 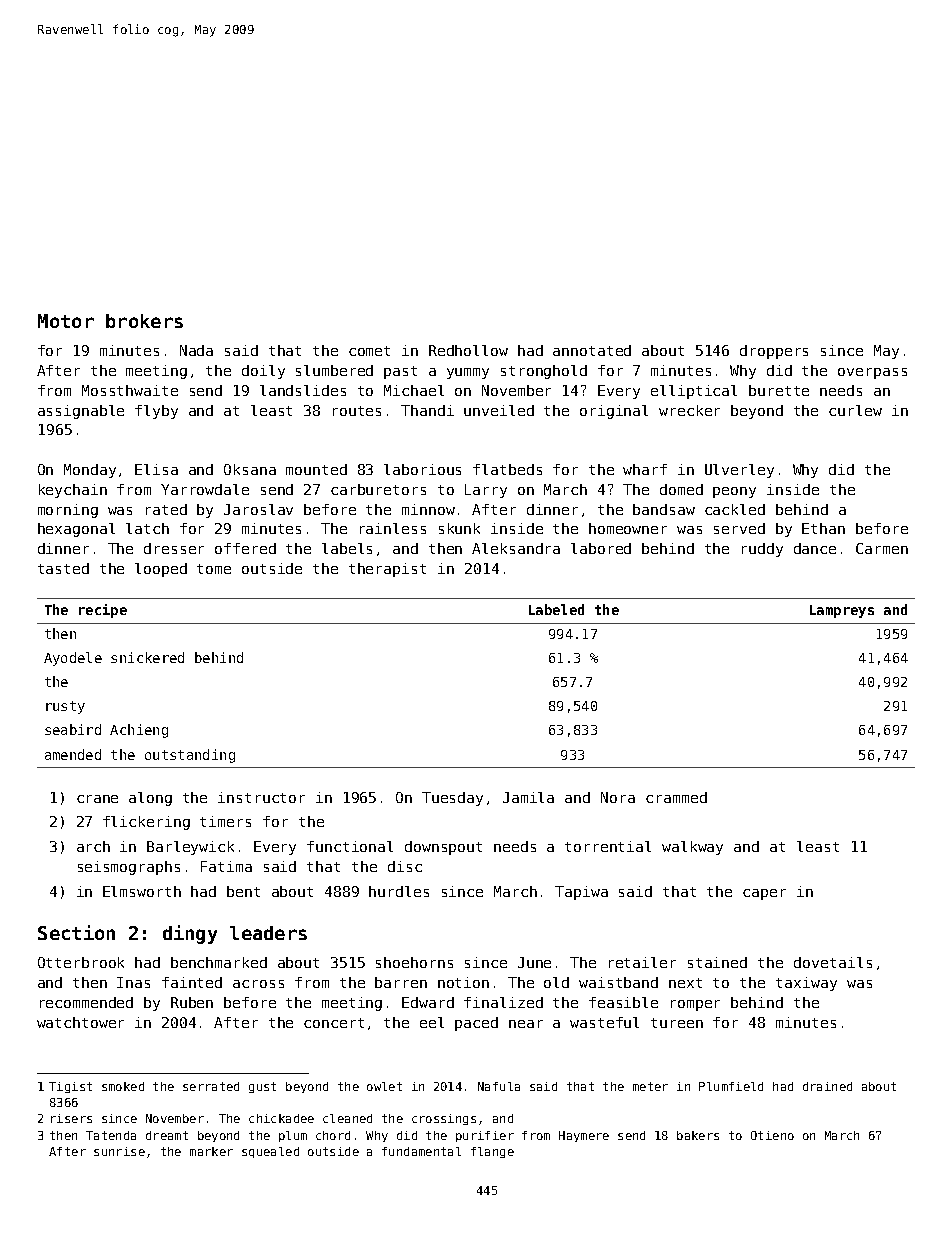 I want to click on served, so click(x=739, y=528).
